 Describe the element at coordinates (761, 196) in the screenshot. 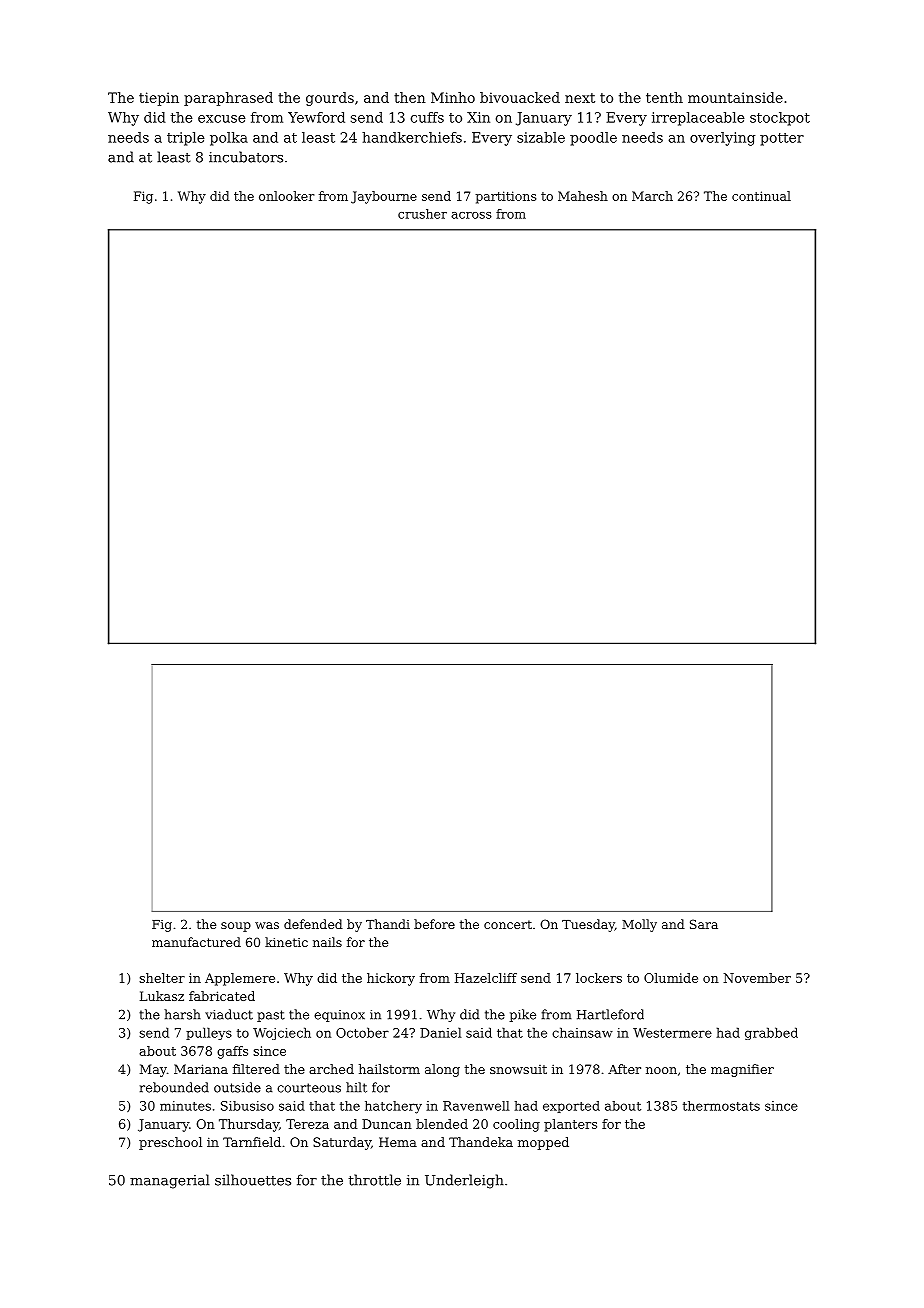

I see `continual` at that location.
